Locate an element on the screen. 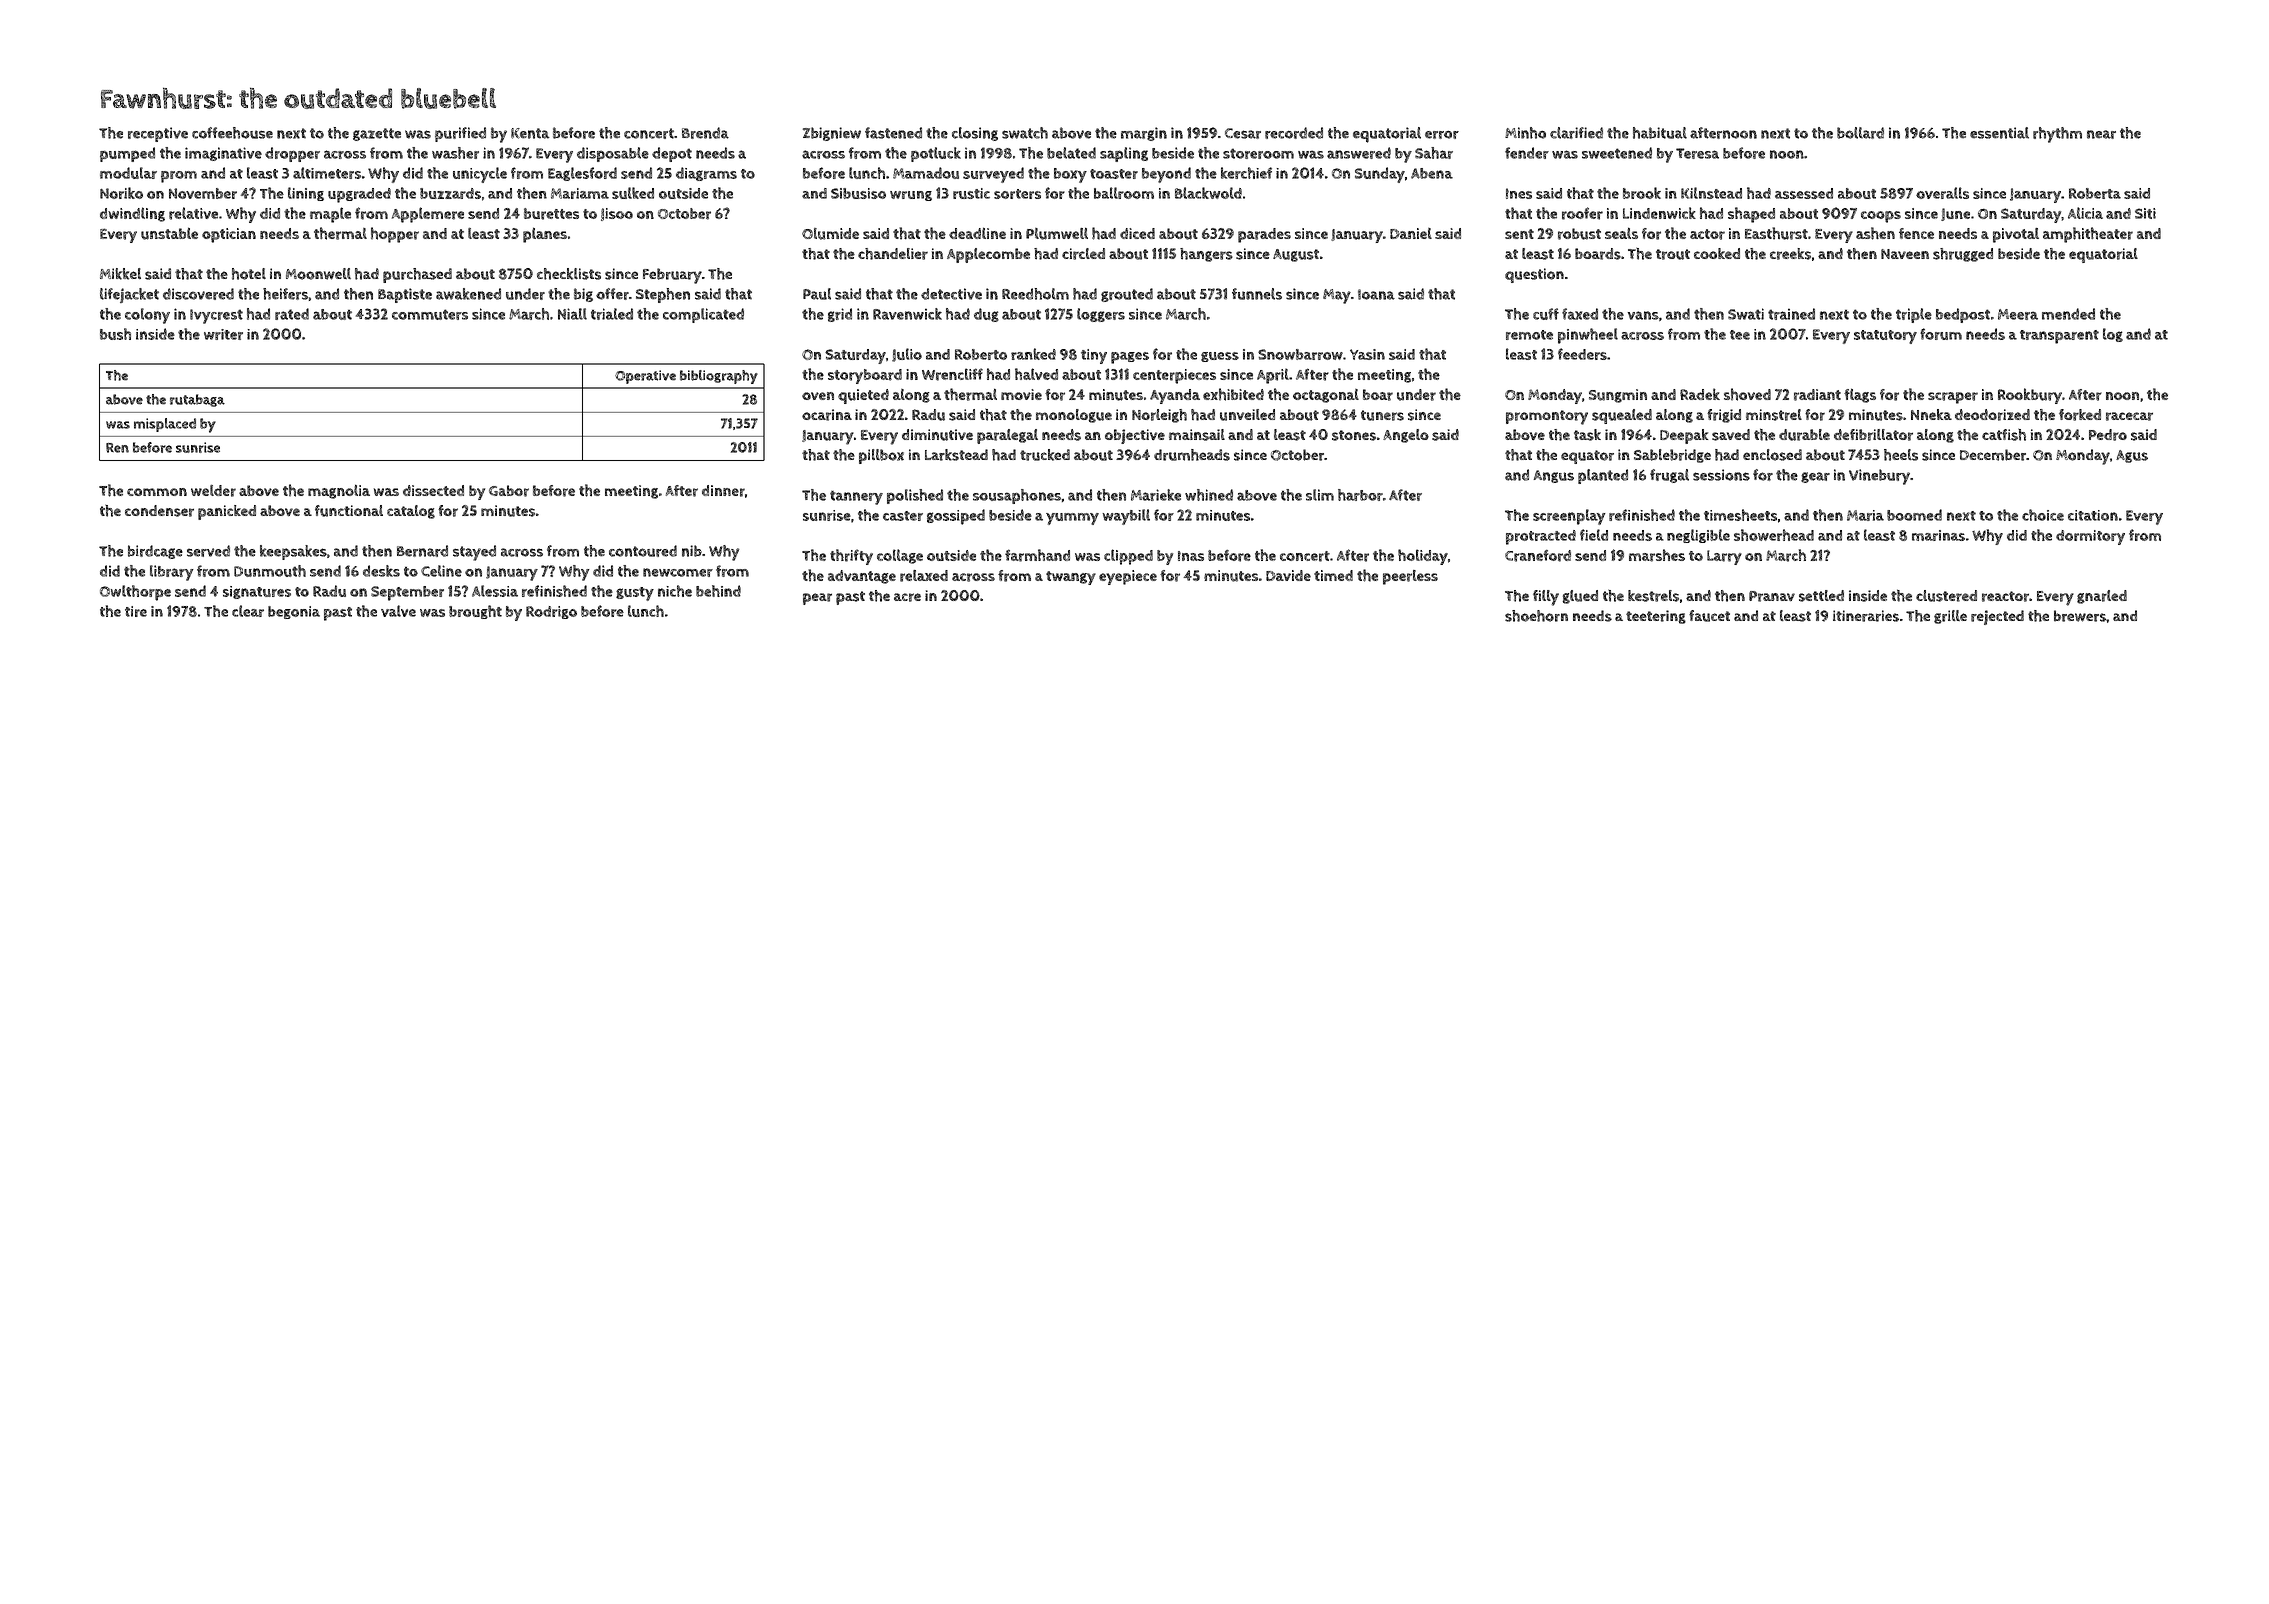  acre is located at coordinates (907, 597).
